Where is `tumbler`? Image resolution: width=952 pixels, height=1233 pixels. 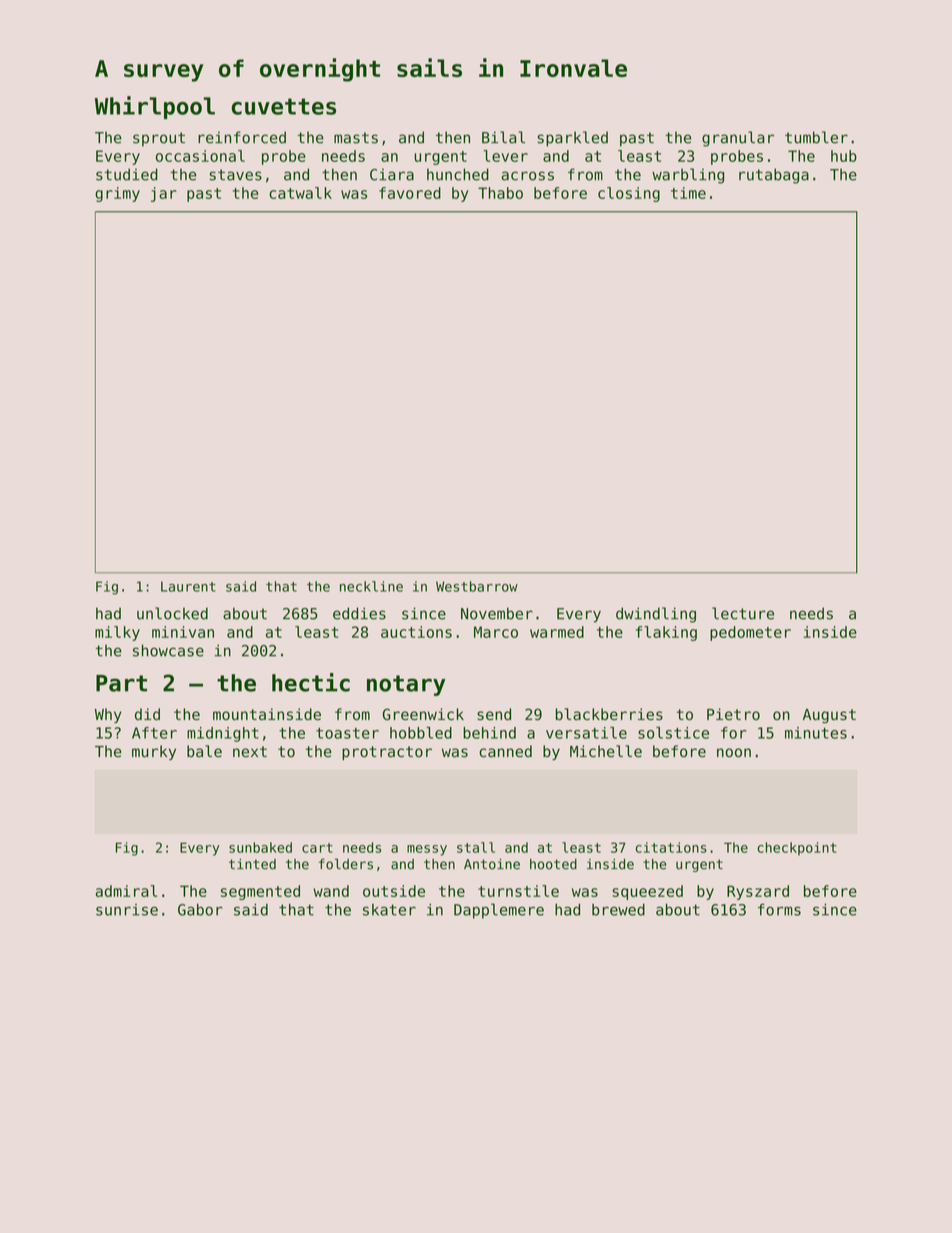 tumbler is located at coordinates (816, 137).
